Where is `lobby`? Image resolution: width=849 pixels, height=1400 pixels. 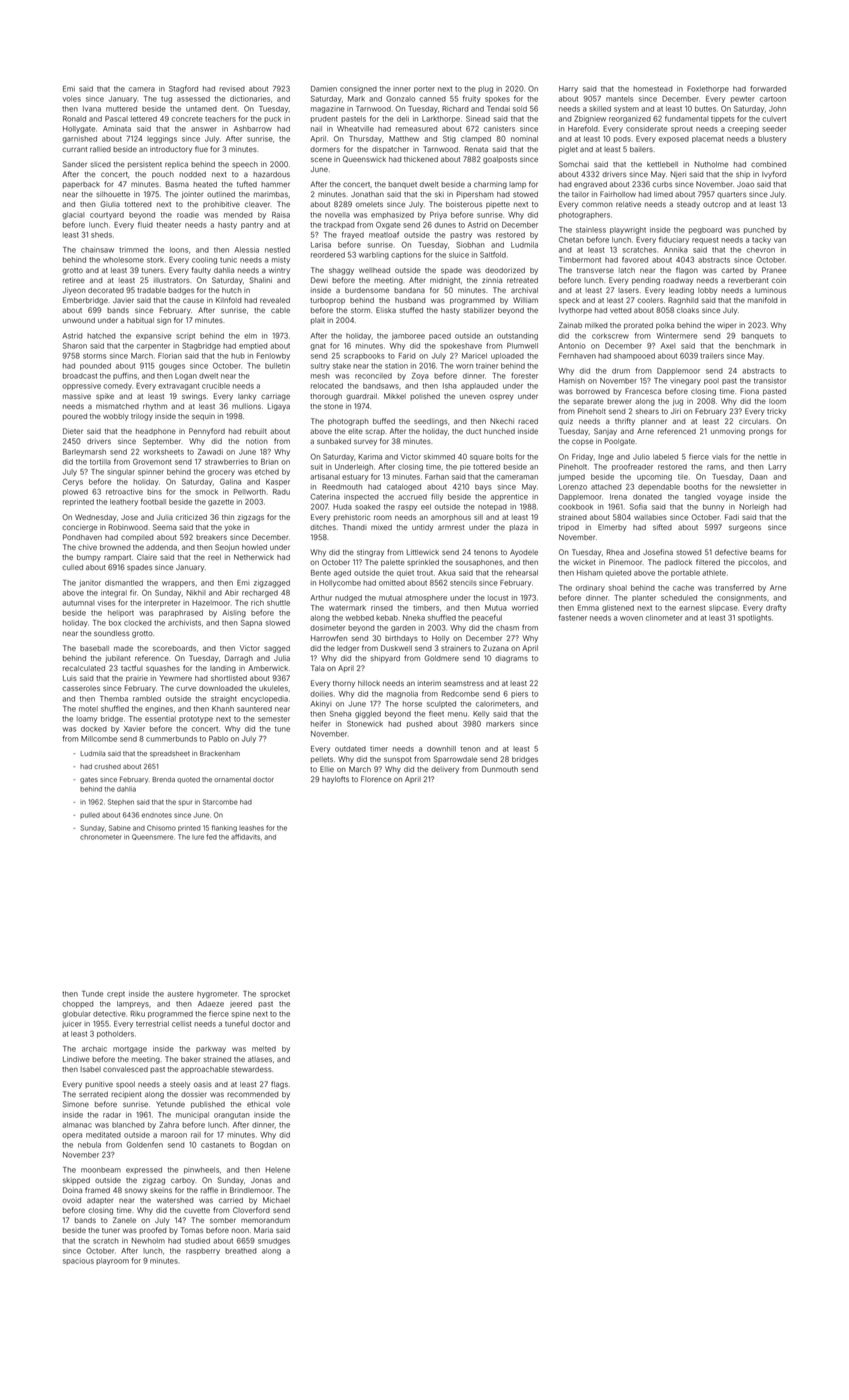
lobby is located at coordinates (707, 291).
